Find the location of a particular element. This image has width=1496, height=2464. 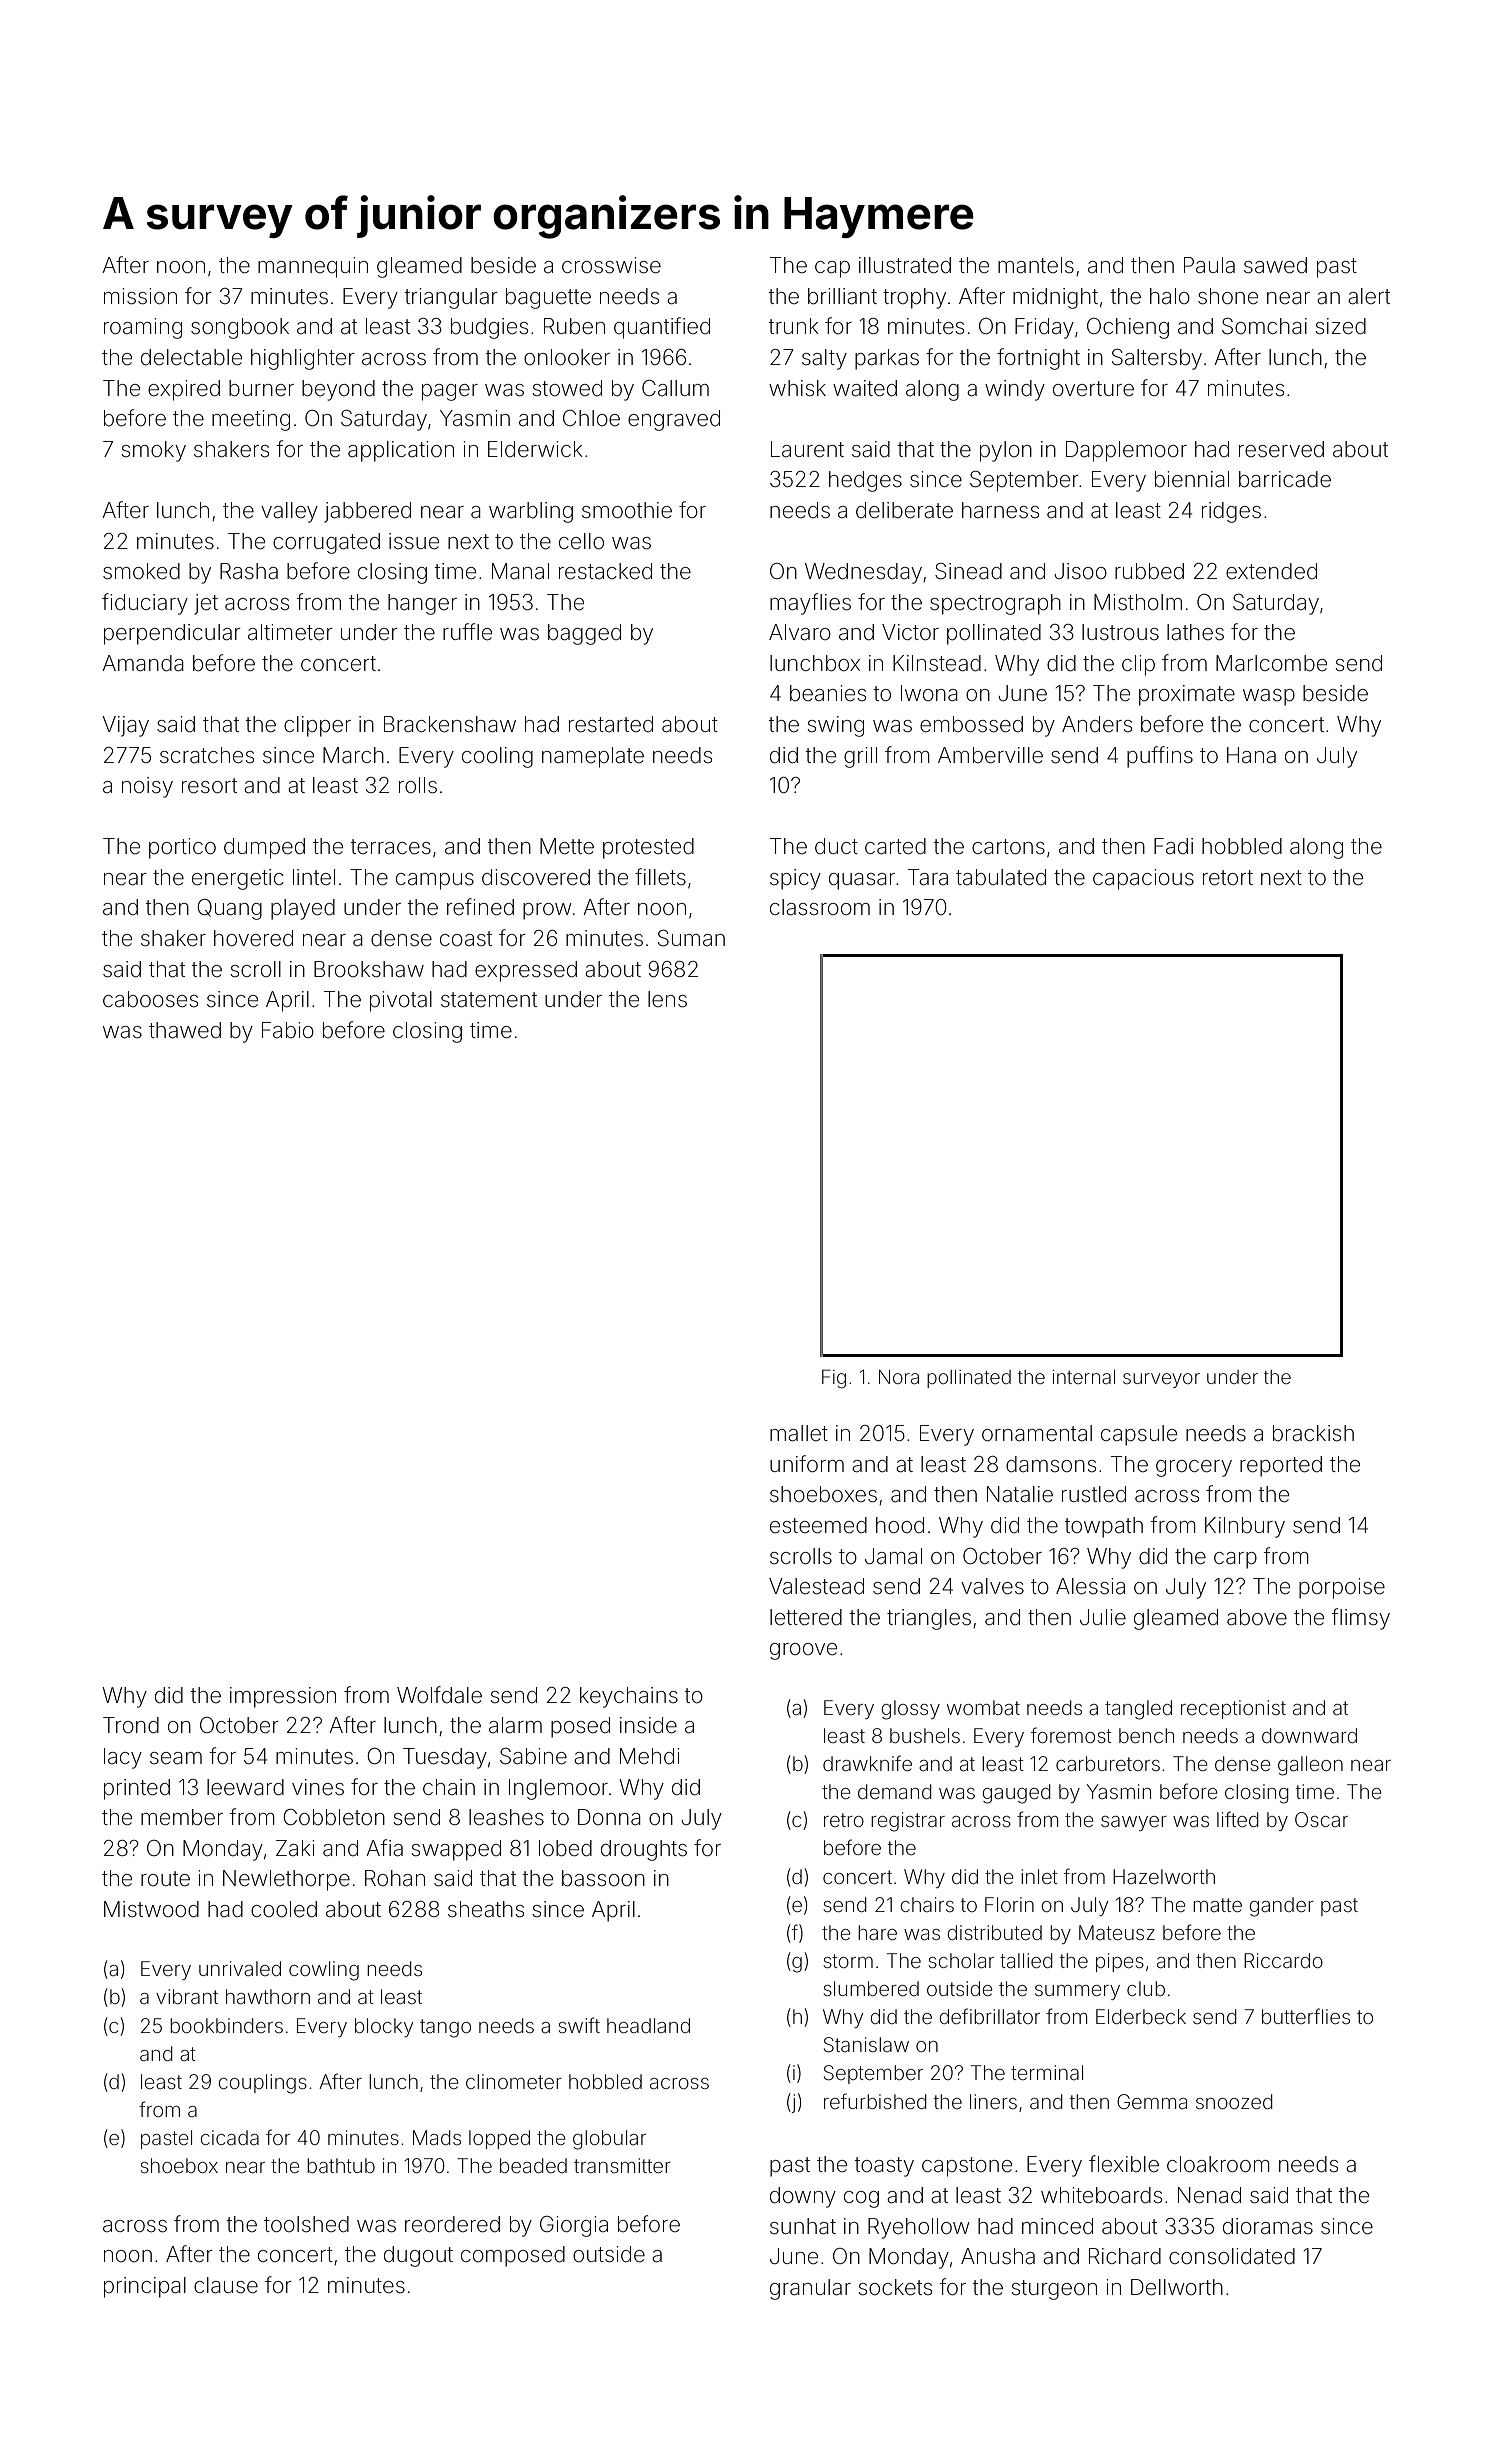

brilliant is located at coordinates (842, 296).
